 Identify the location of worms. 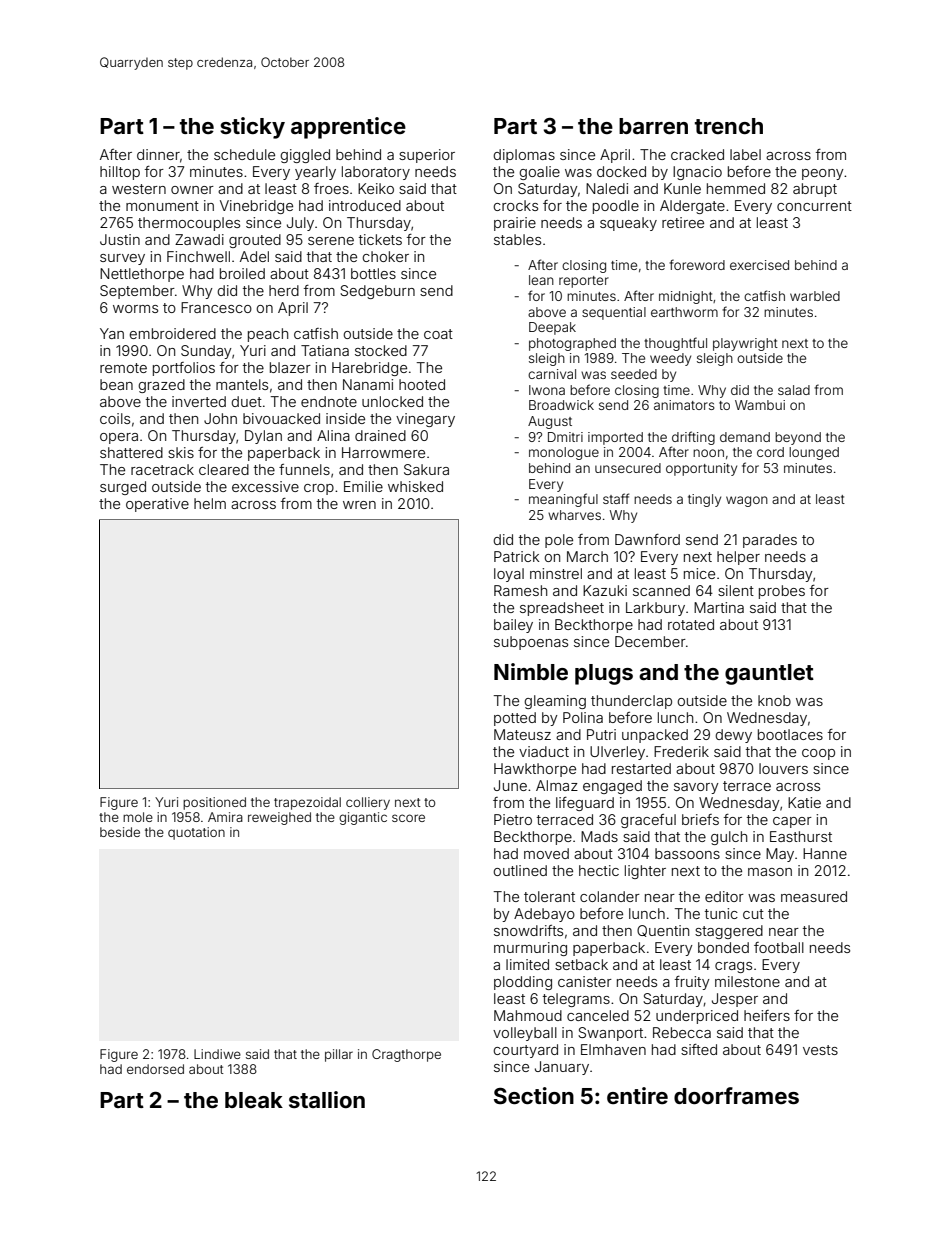
(135, 309).
